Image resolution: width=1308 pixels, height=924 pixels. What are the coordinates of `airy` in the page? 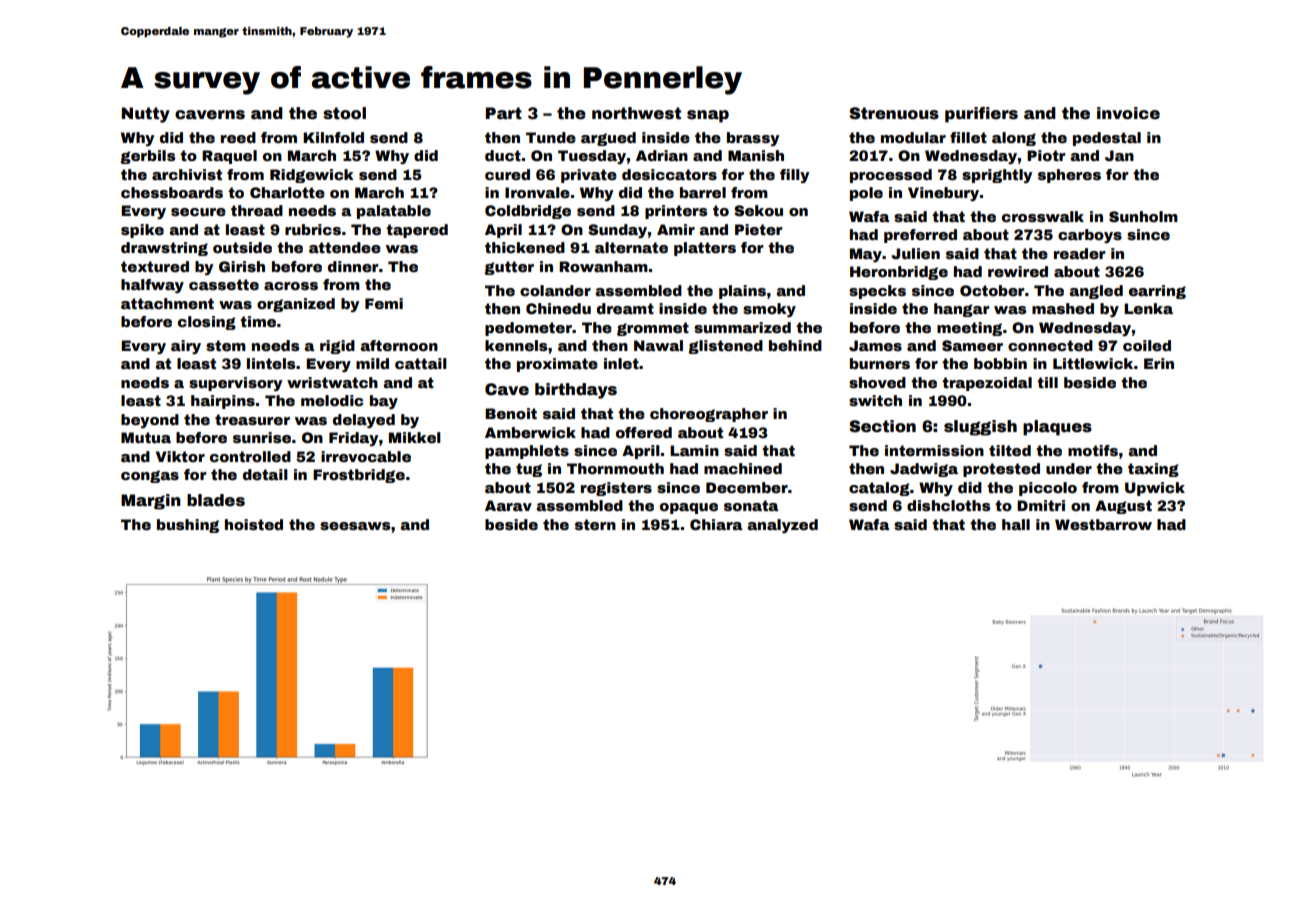 It's located at (186, 347).
